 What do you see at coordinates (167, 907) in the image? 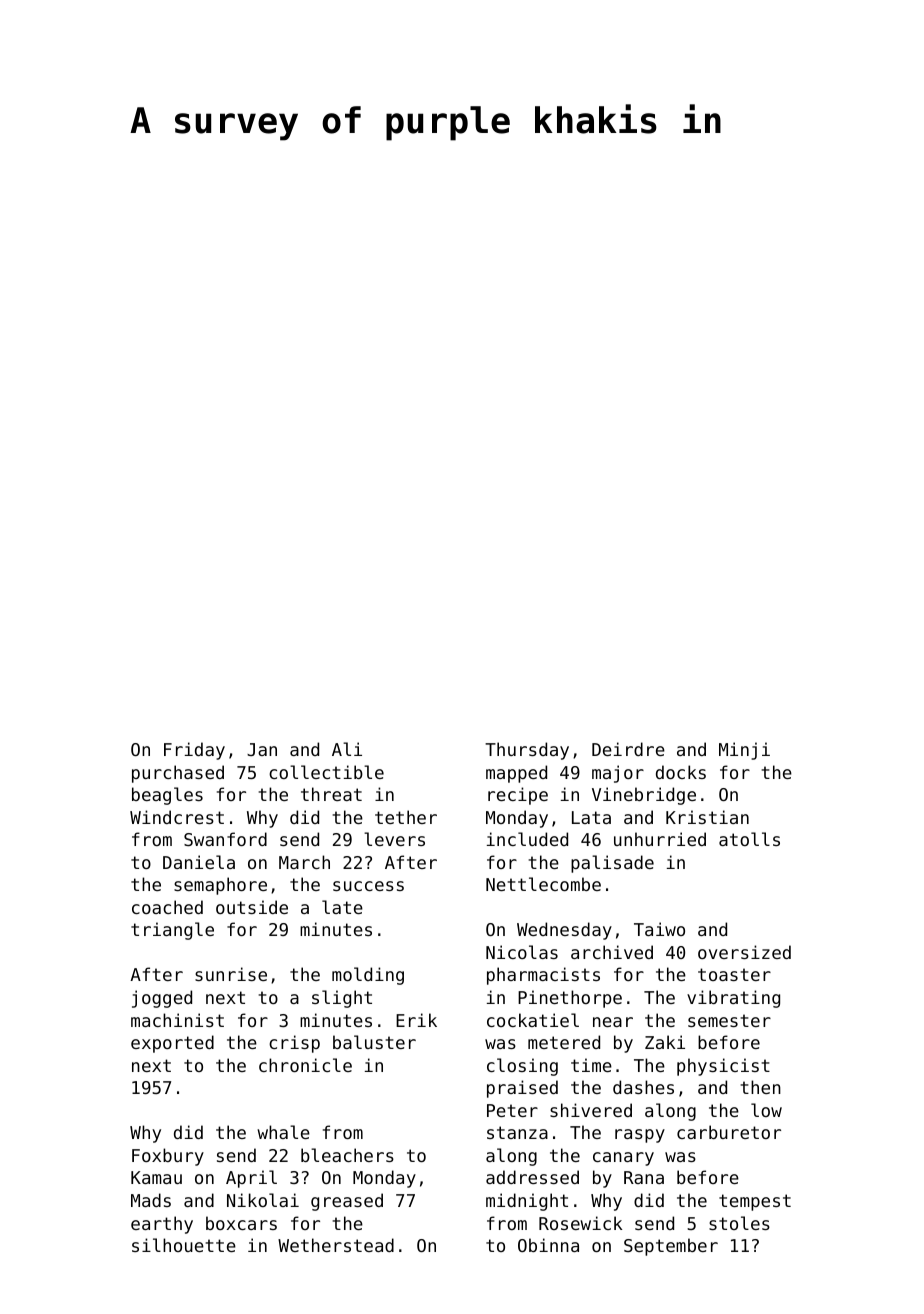
I see `coached` at bounding box center [167, 907].
